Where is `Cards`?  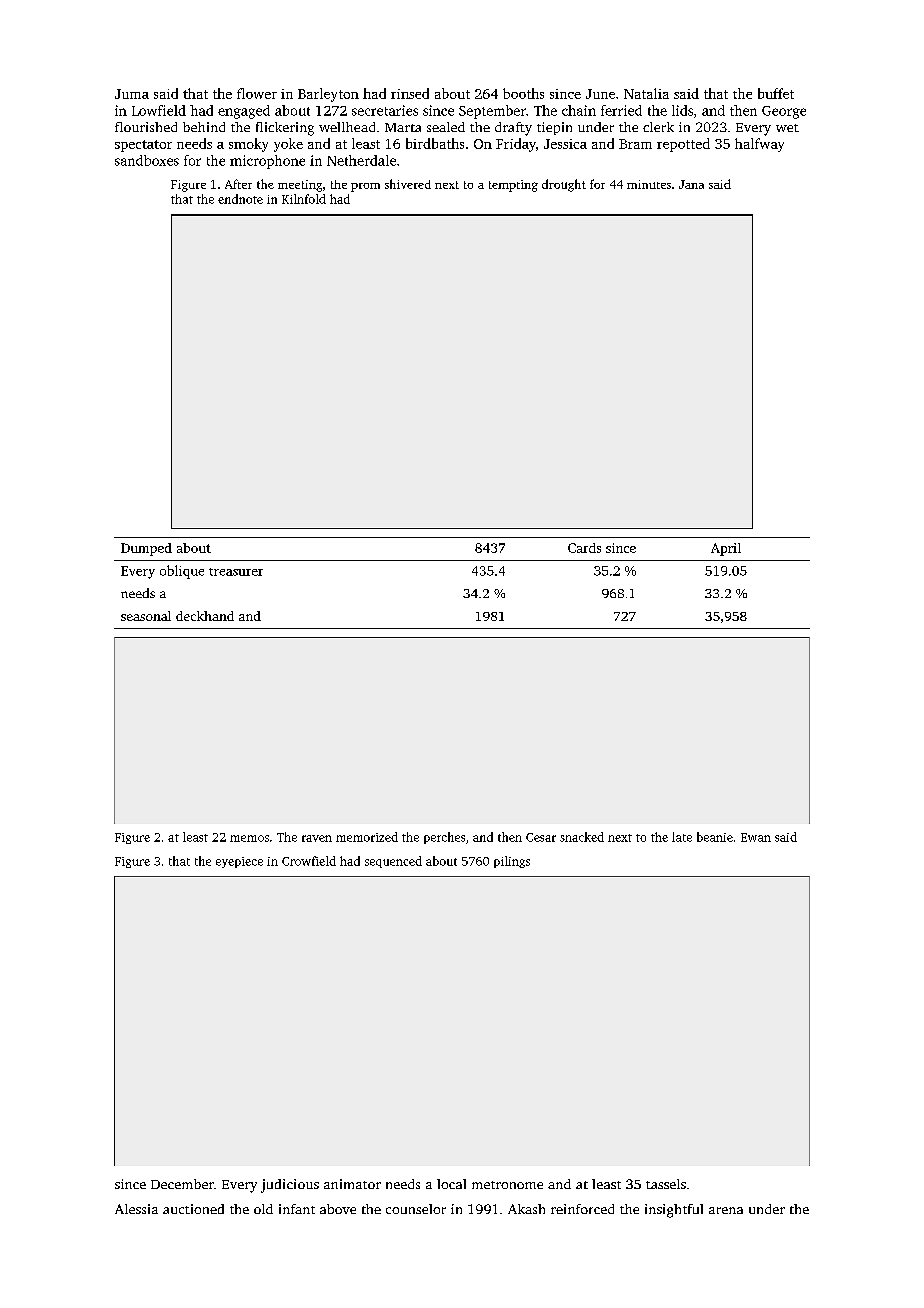 Cards is located at coordinates (584, 548).
